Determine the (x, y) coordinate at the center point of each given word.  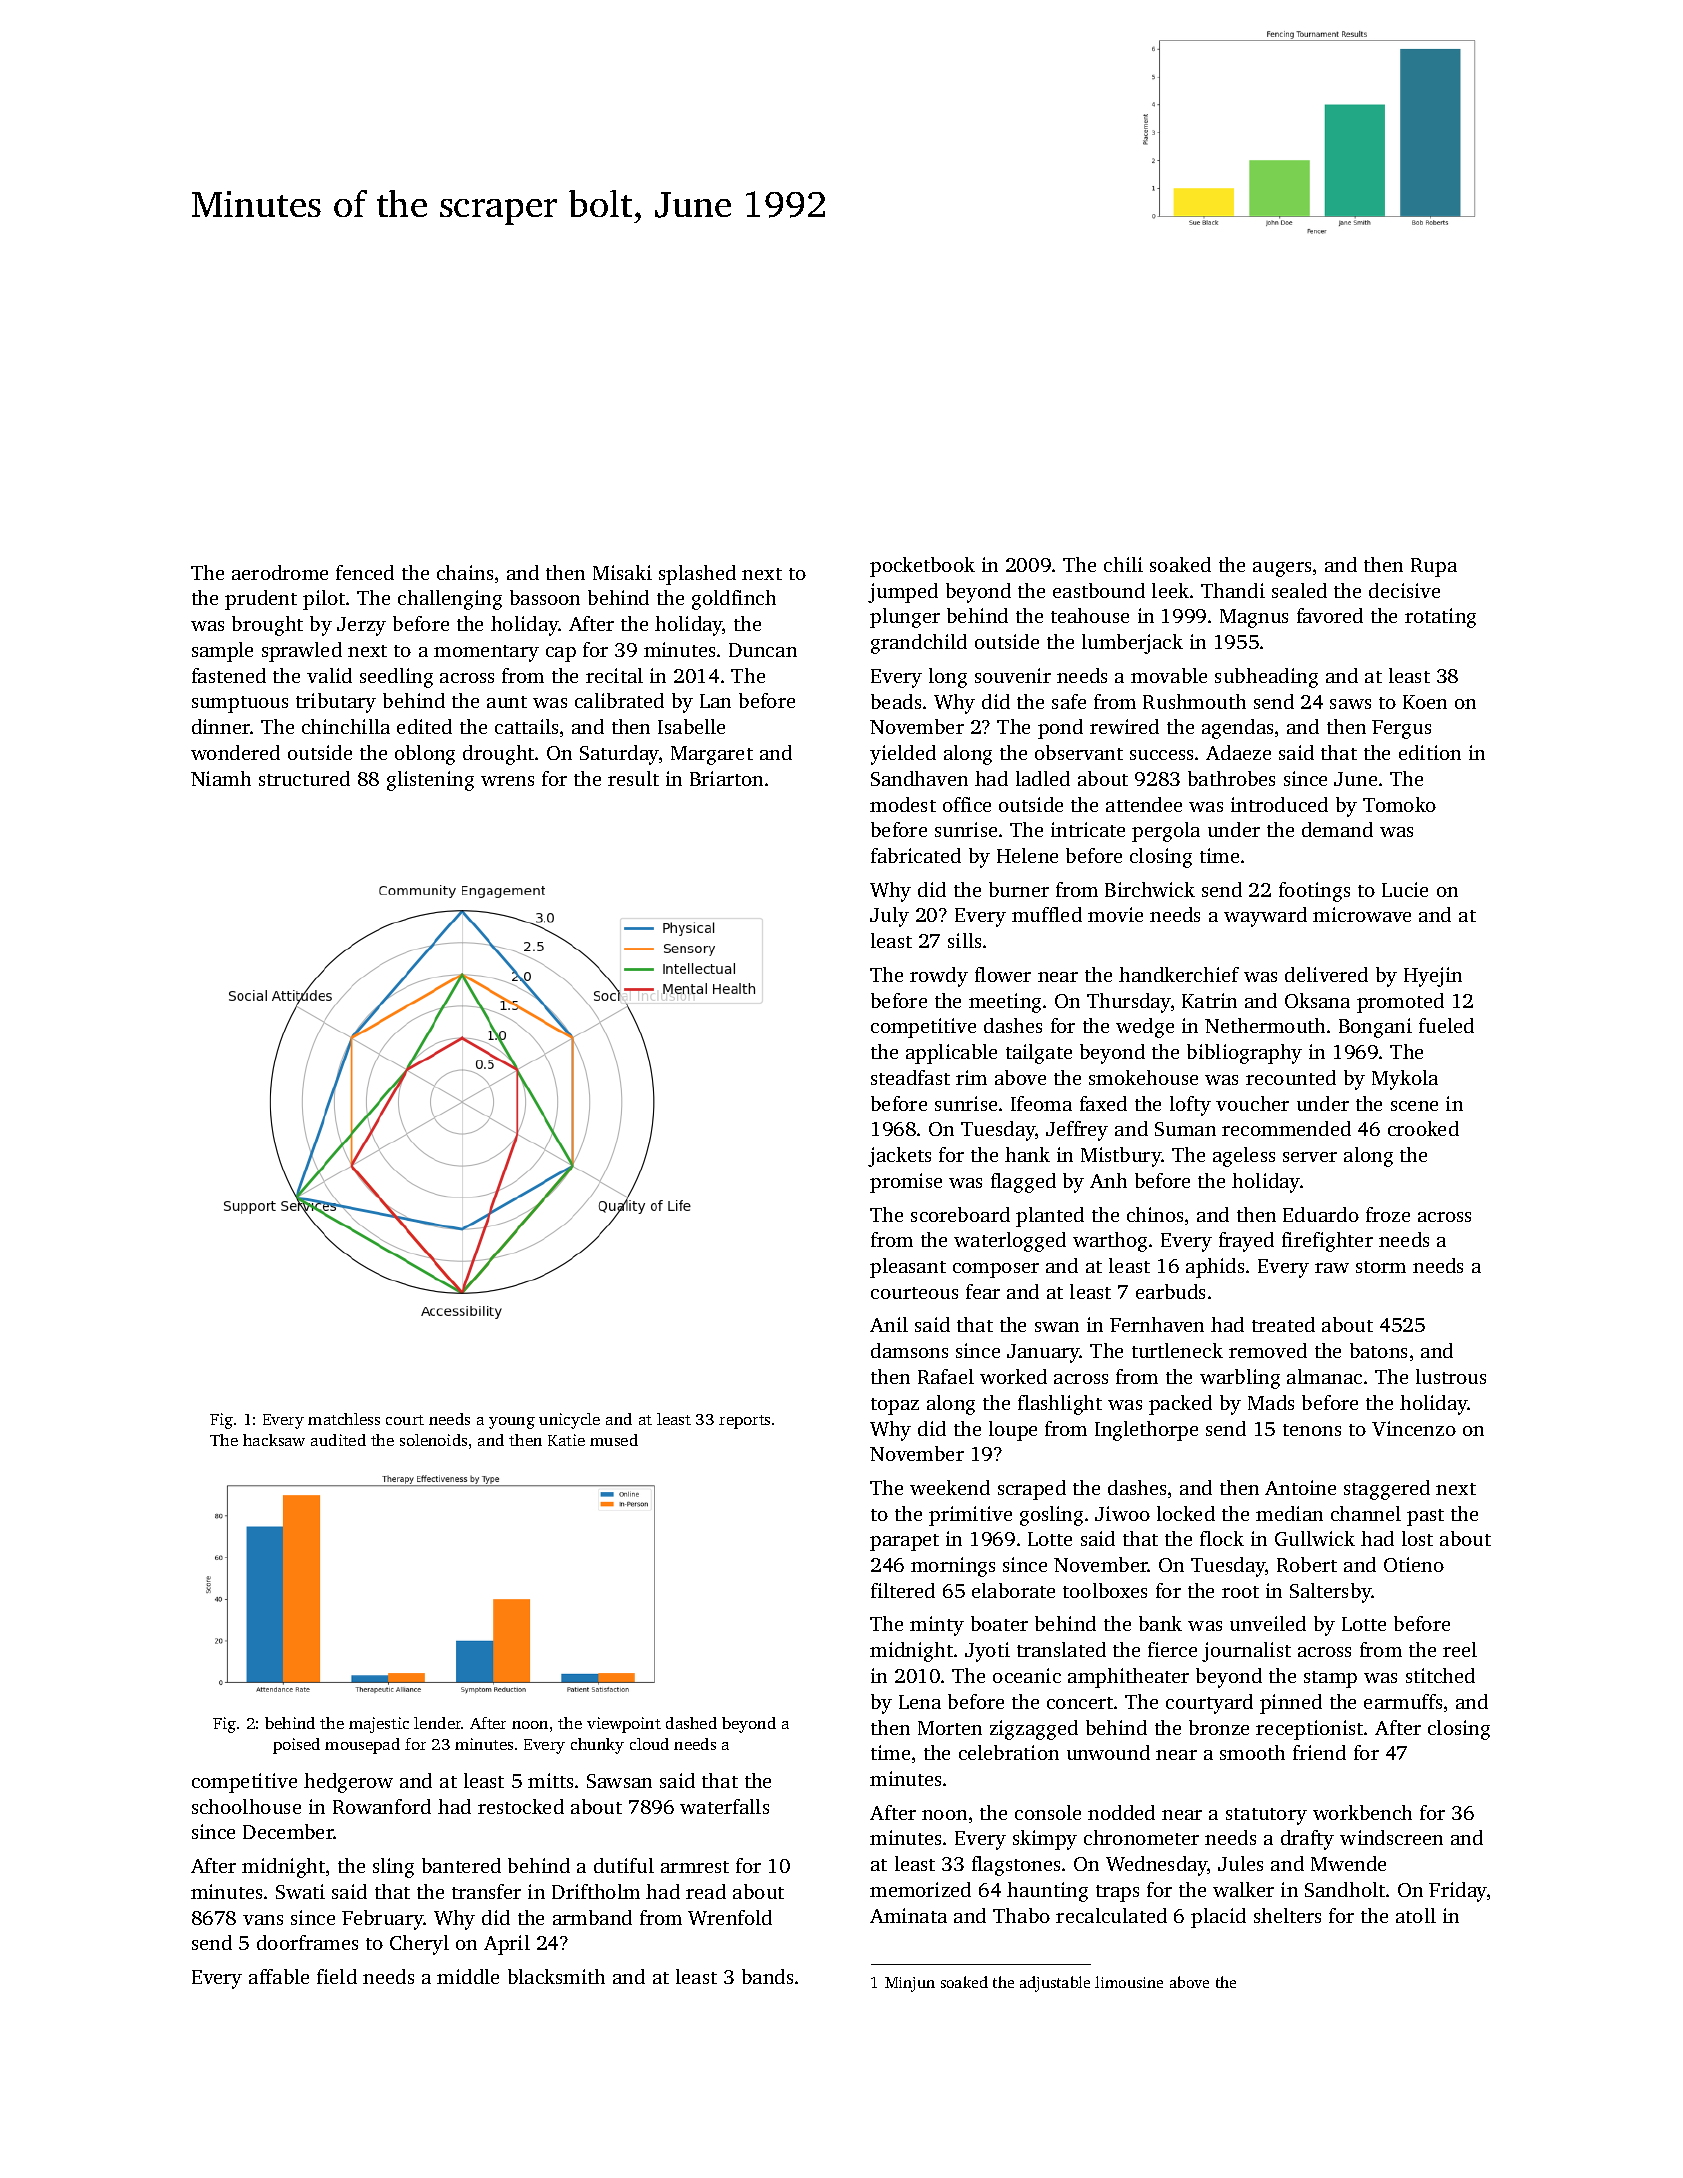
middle (468, 1976)
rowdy (939, 977)
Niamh (221, 778)
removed (1268, 1350)
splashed (697, 575)
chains (465, 572)
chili (1123, 564)
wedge (1145, 1028)
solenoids (433, 1440)
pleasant (908, 1268)
